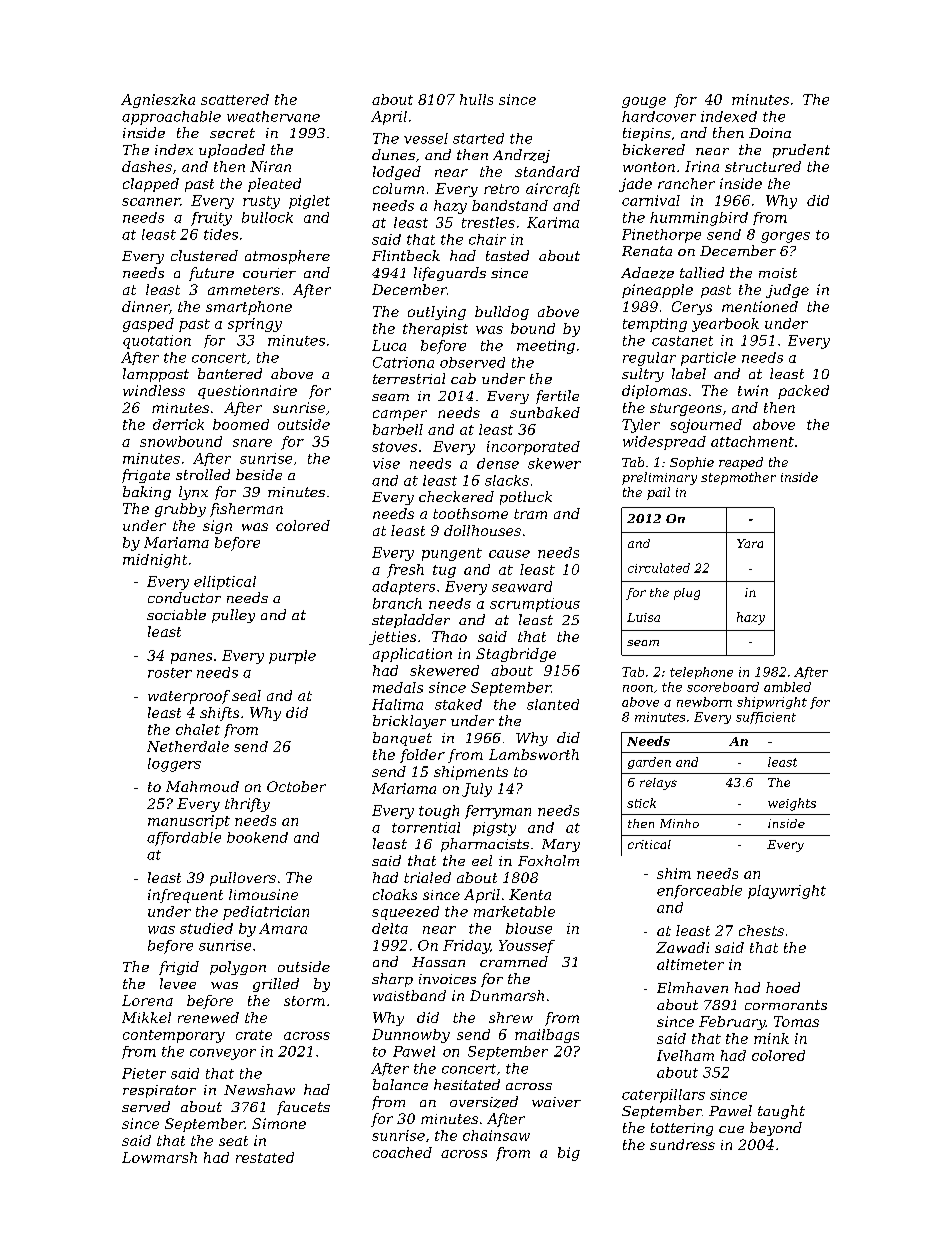 The image size is (952, 1233). I want to click on purple, so click(292, 657).
